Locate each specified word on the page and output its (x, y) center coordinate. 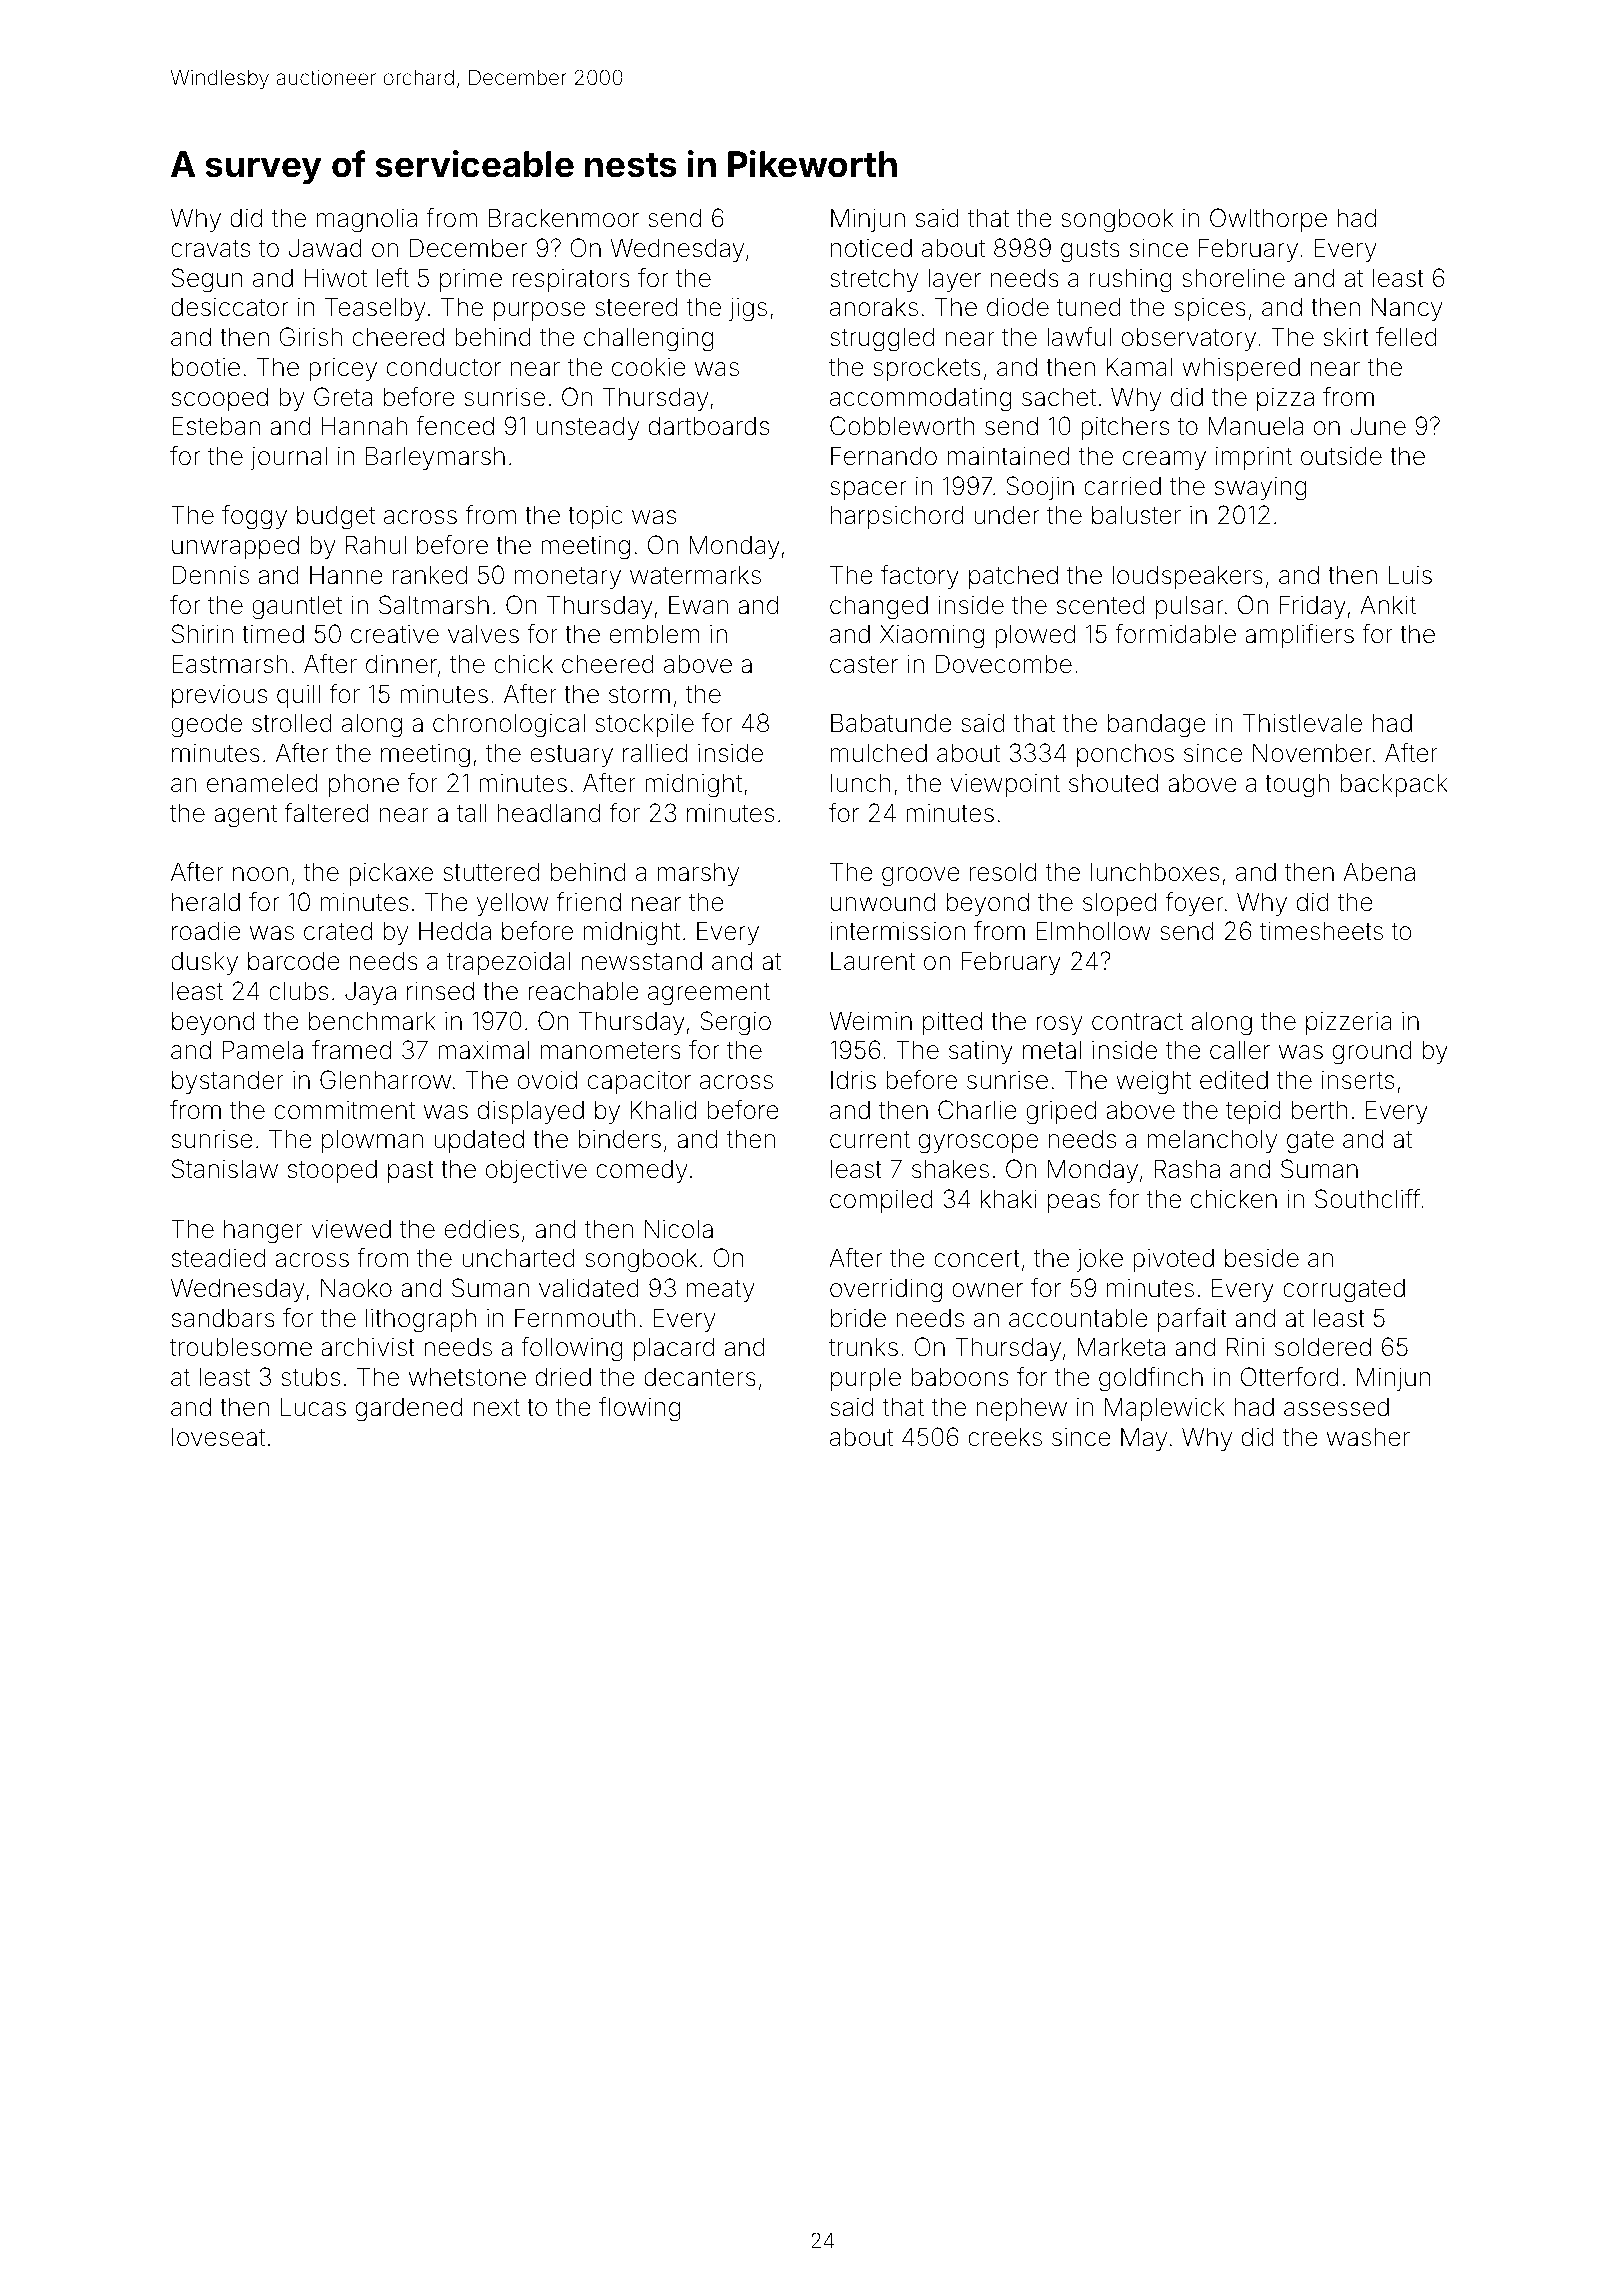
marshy (698, 874)
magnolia (367, 220)
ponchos (1125, 755)
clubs (298, 991)
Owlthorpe (1268, 220)
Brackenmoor (564, 218)
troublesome (241, 1347)
